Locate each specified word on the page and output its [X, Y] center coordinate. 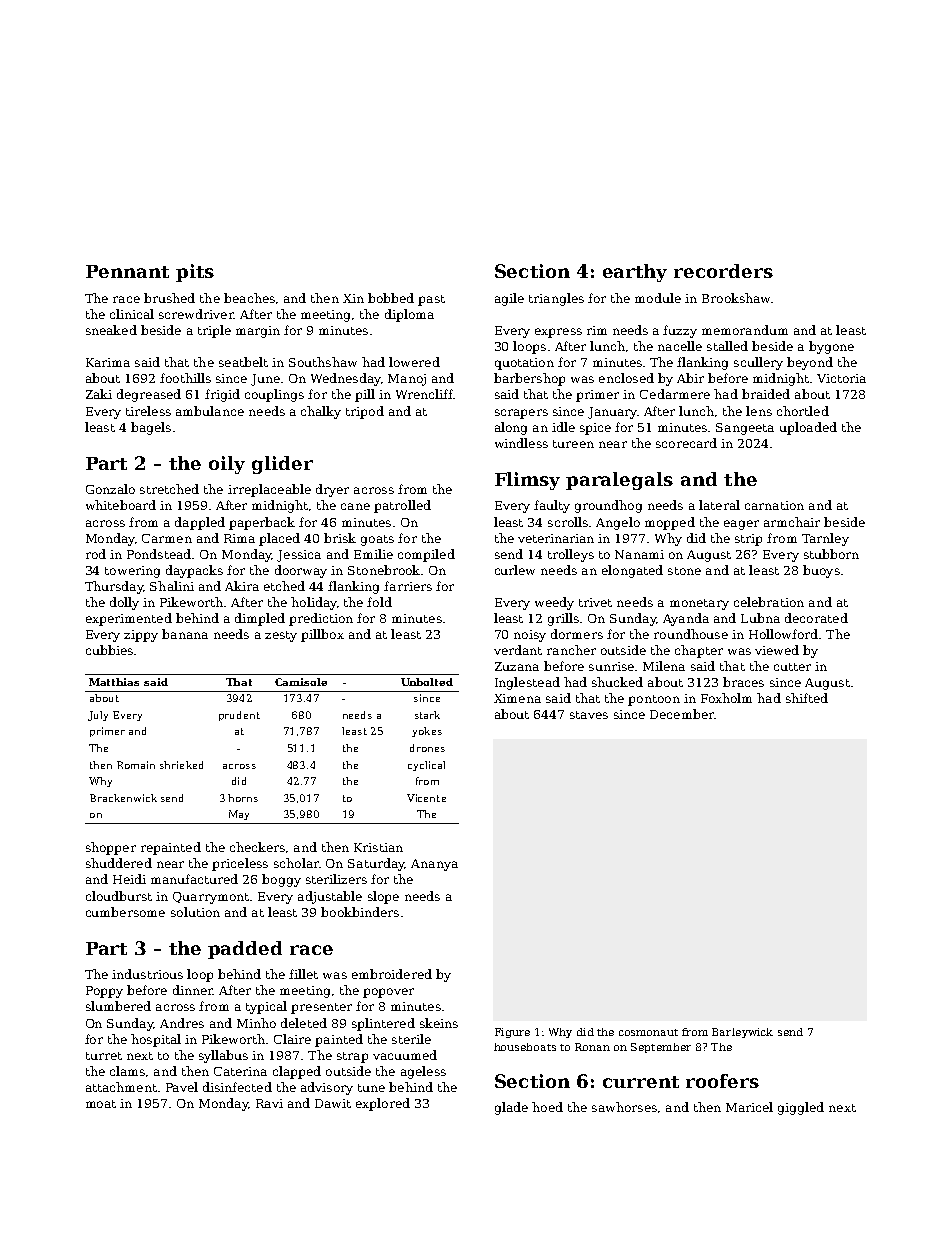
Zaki [99, 394]
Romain [136, 765]
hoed [547, 1107]
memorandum [745, 330]
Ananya [434, 865]
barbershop [529, 379]
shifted [807, 698]
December [682, 714]
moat [101, 1104]
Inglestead [527, 683]
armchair [792, 522]
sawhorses [624, 1107]
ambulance [210, 411]
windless [521, 443]
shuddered [119, 863]
